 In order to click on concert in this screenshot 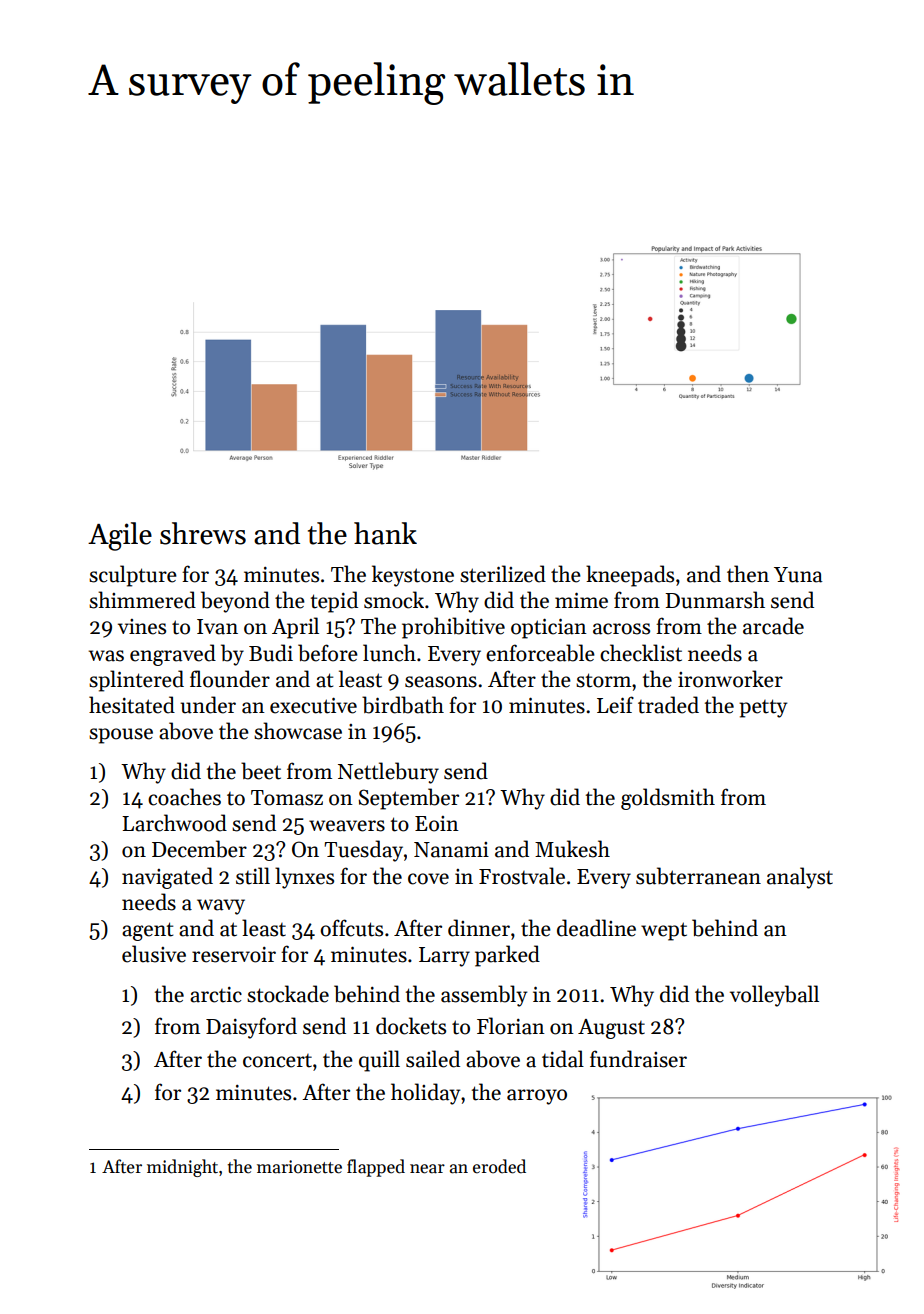, I will do `click(277, 1061)`.
